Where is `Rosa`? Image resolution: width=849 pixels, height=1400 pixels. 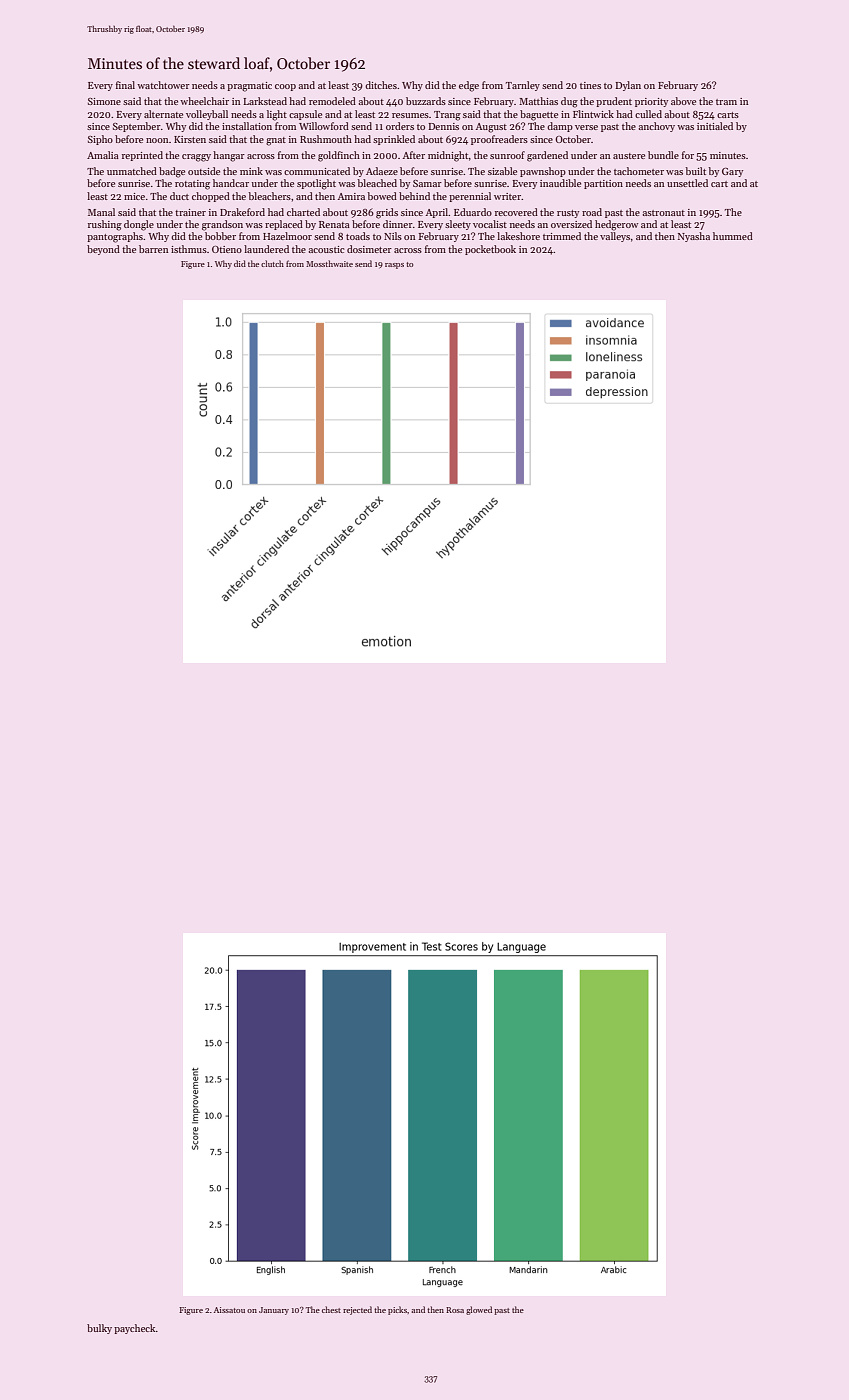
Rosa is located at coordinates (455, 1310).
